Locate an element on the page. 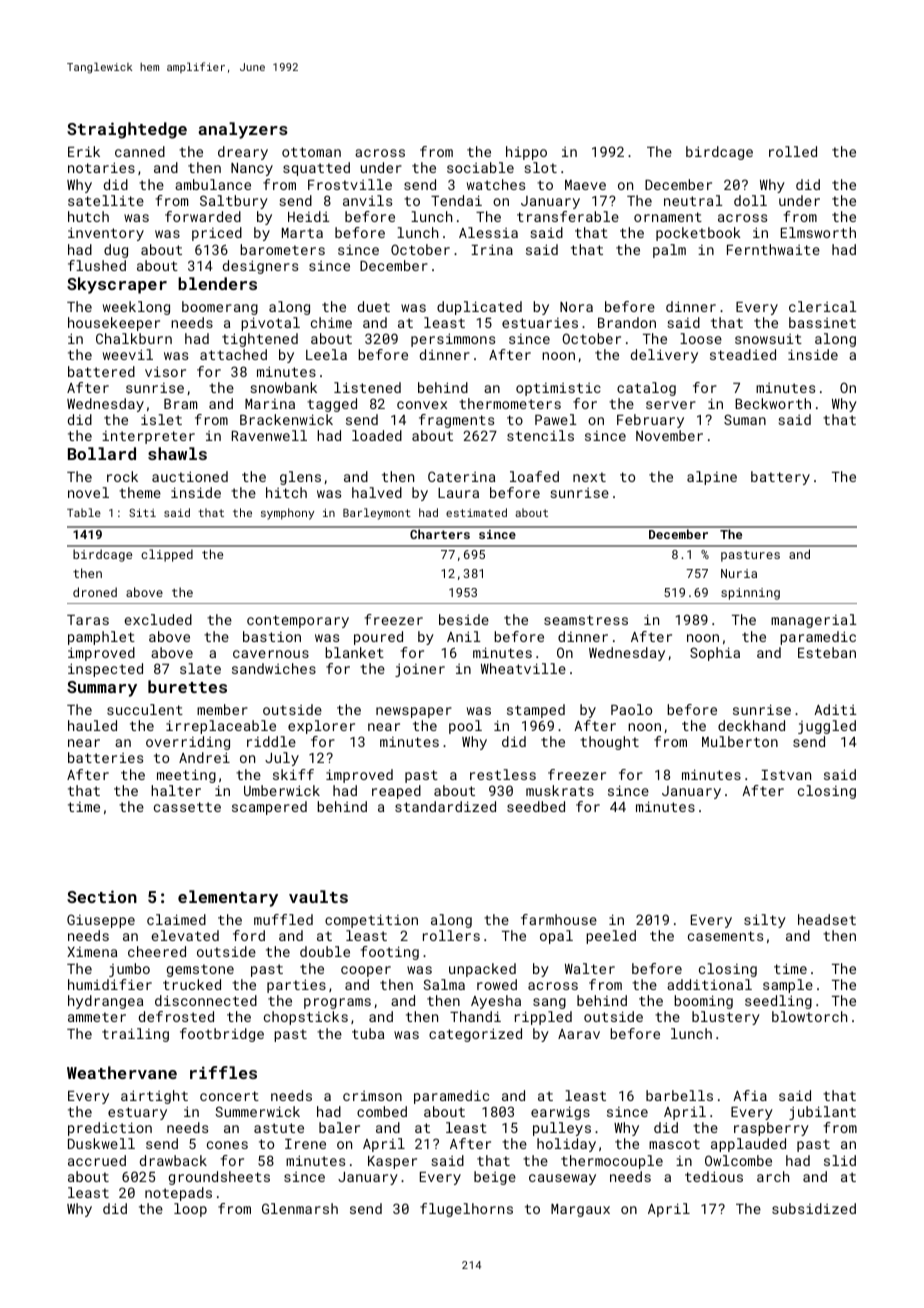  duet is located at coordinates (374, 306).
